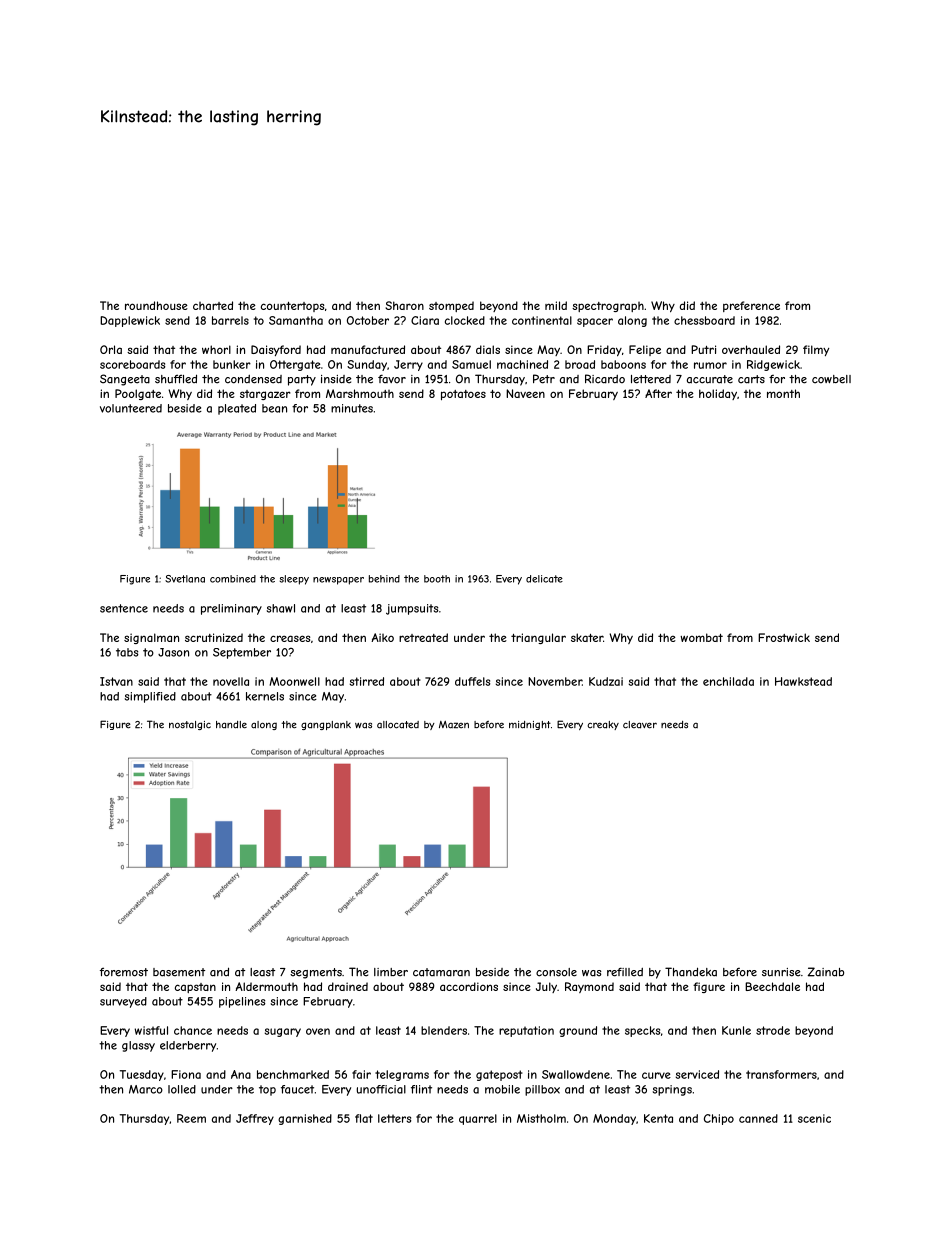  I want to click on countertops, so click(292, 307).
